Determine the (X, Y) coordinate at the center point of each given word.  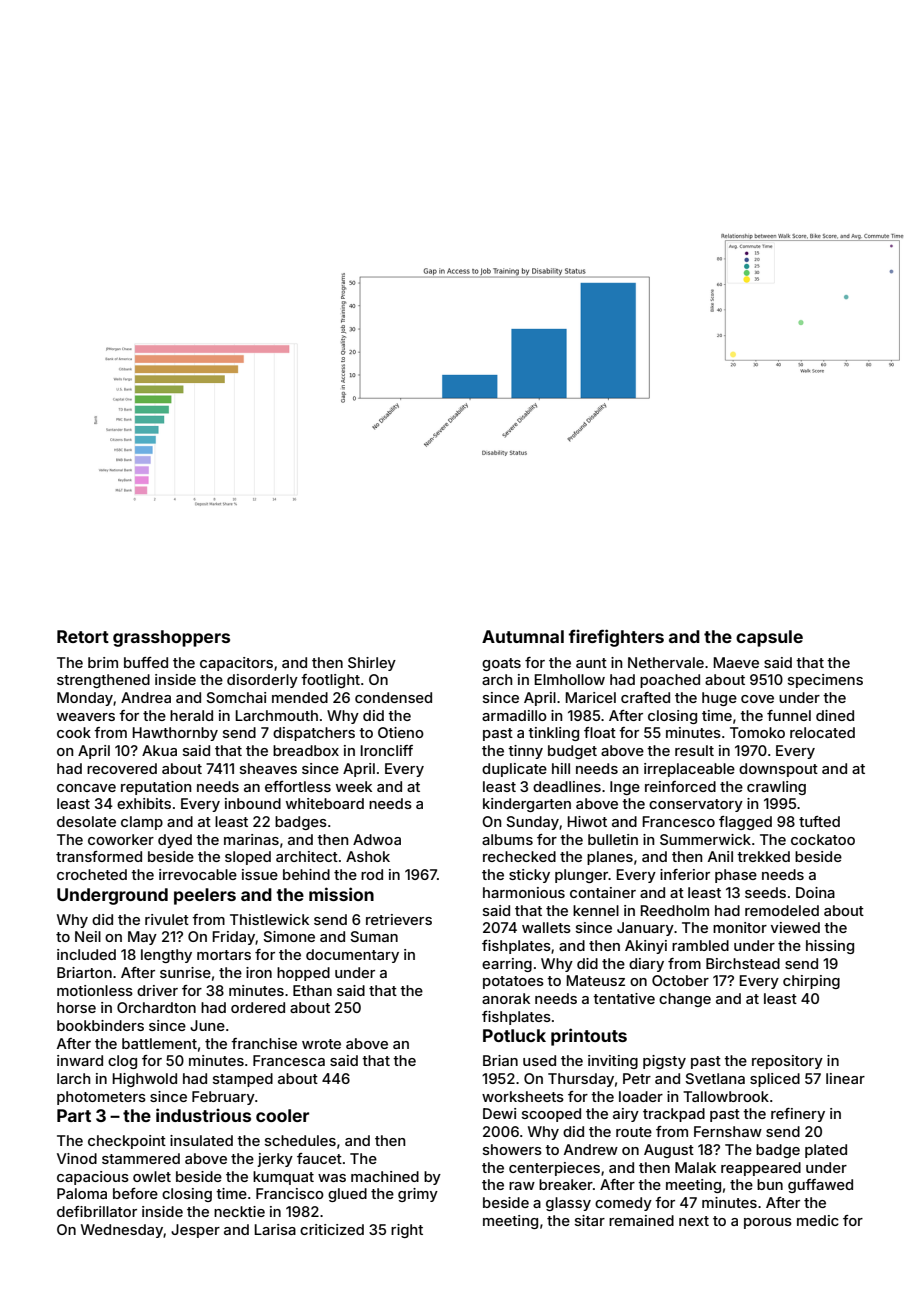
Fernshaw (728, 1131)
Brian (500, 1060)
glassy (568, 1204)
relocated (822, 732)
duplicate (514, 770)
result (694, 750)
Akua (159, 750)
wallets (546, 927)
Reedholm (675, 910)
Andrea (146, 697)
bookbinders (100, 1025)
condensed (393, 697)
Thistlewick (269, 919)
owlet (152, 1176)
